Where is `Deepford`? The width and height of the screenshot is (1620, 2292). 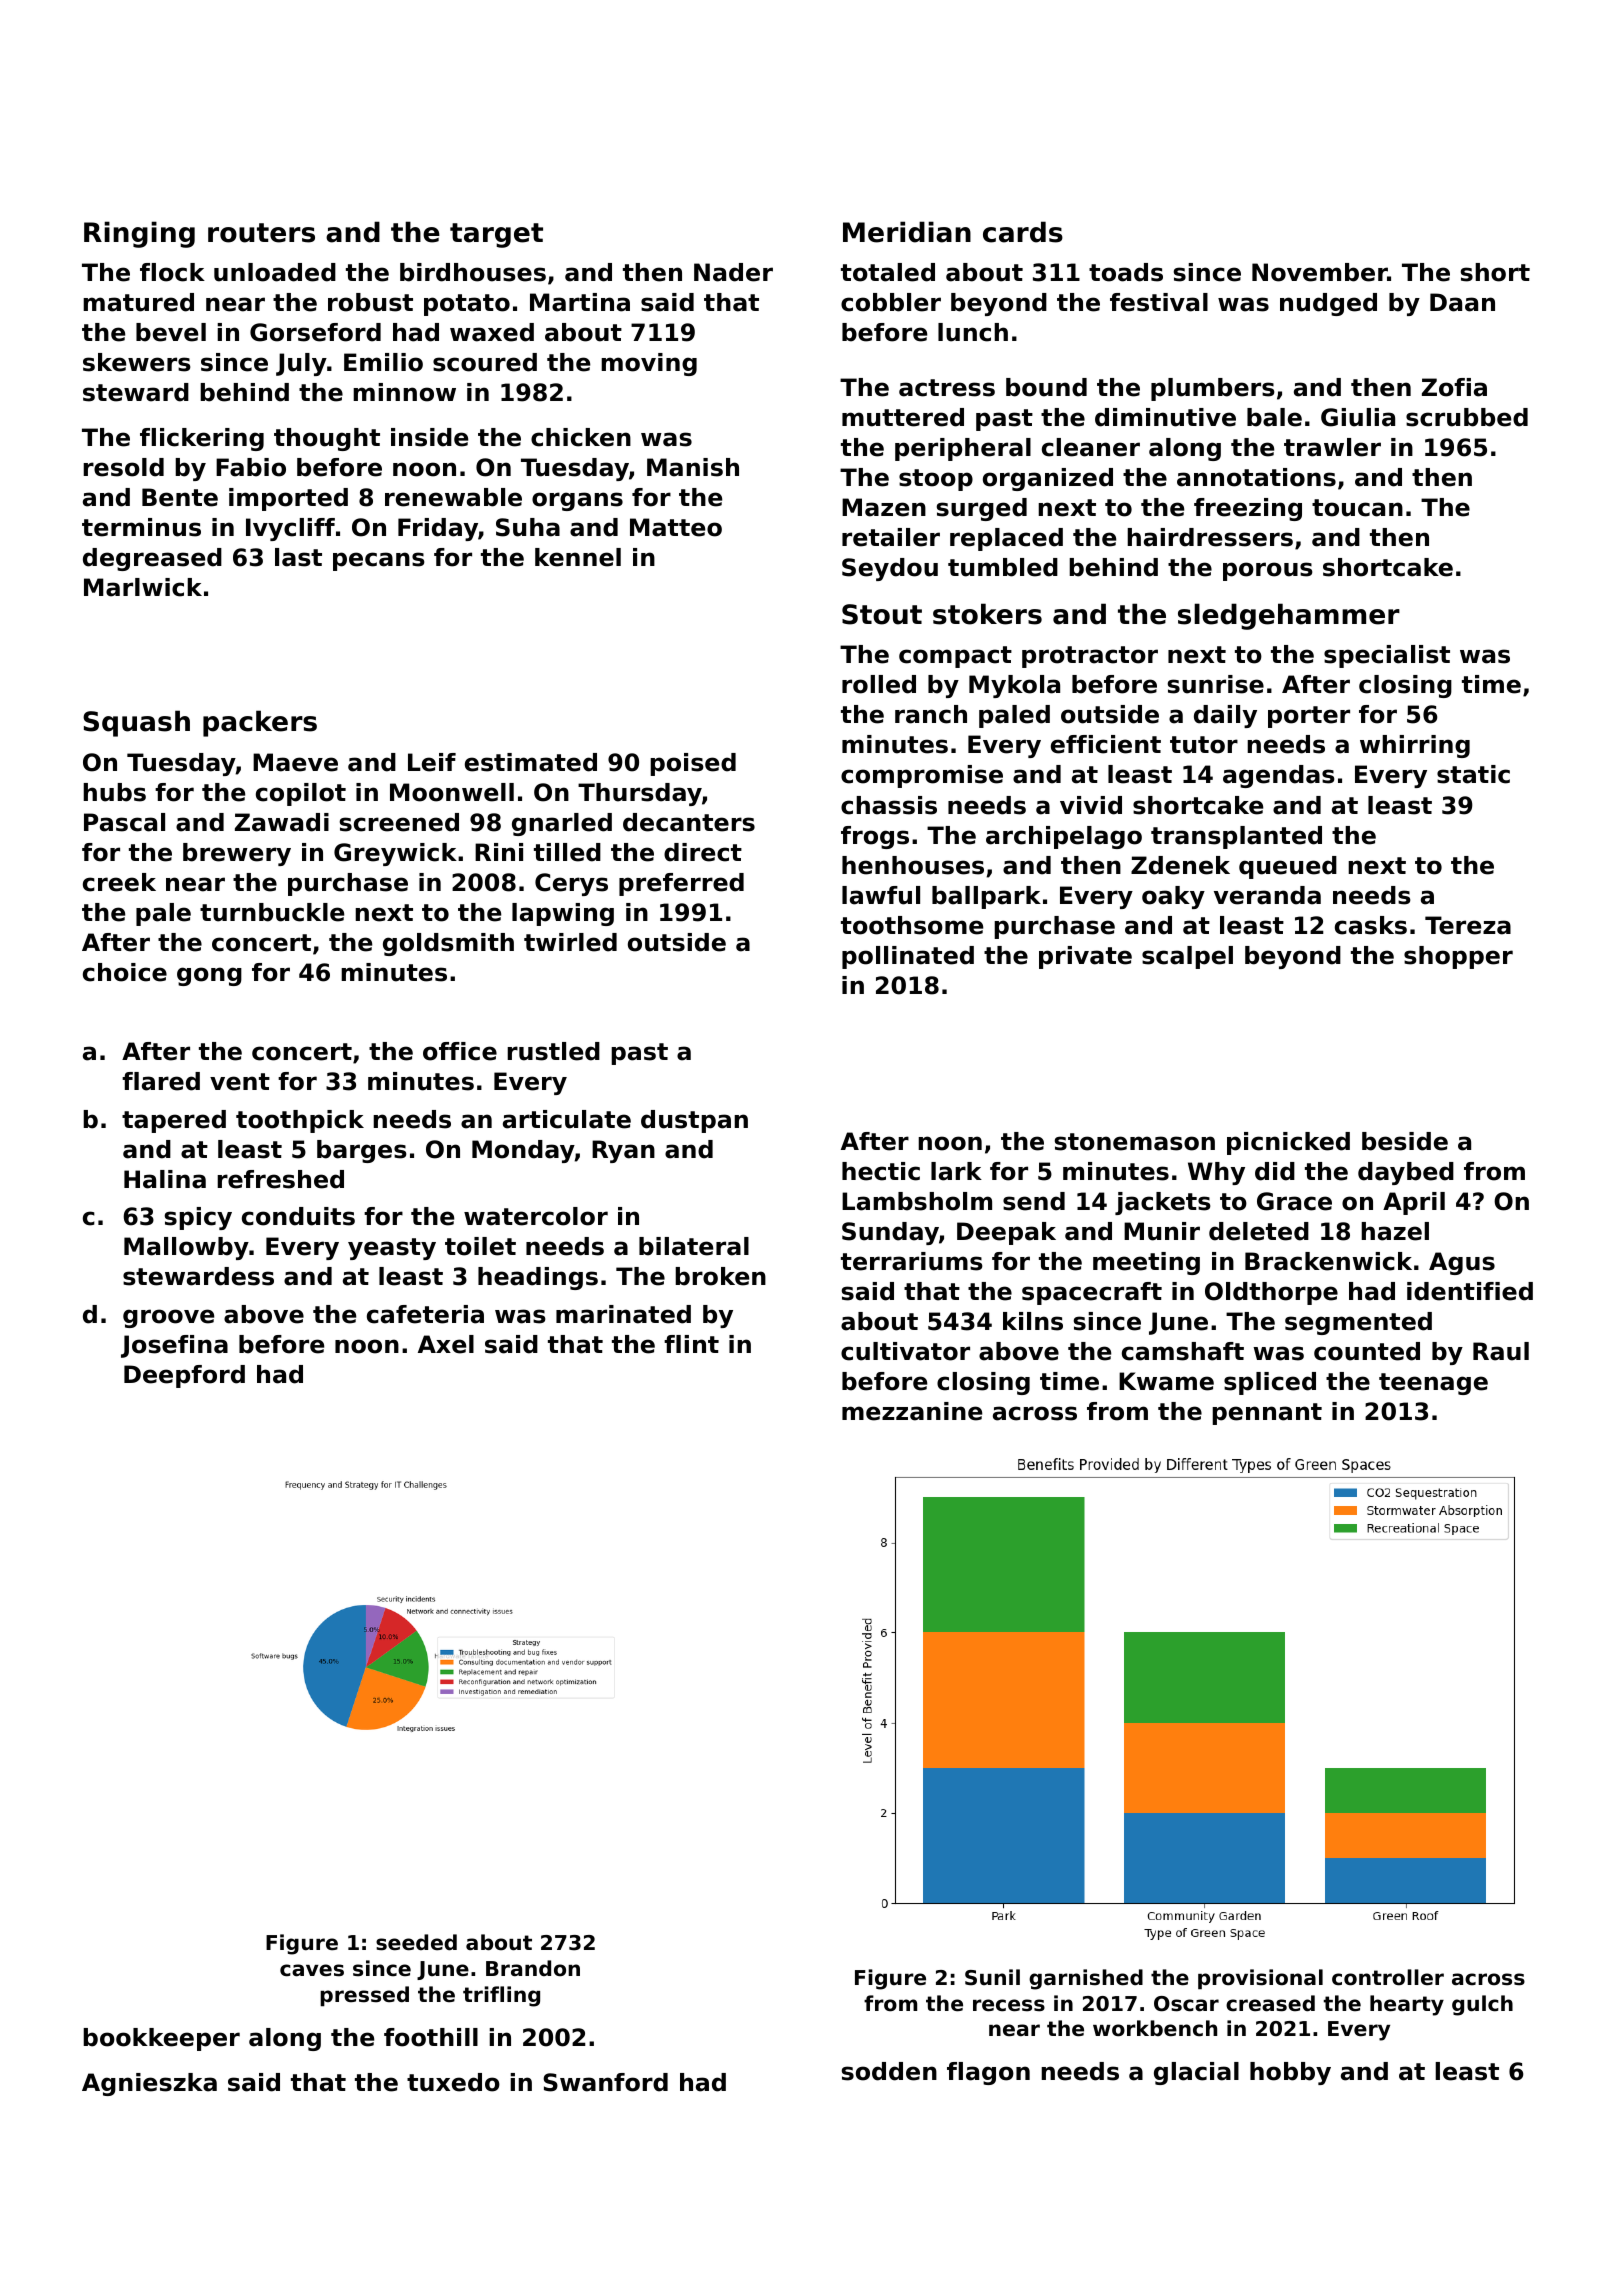 Deepford is located at coordinates (184, 1376).
